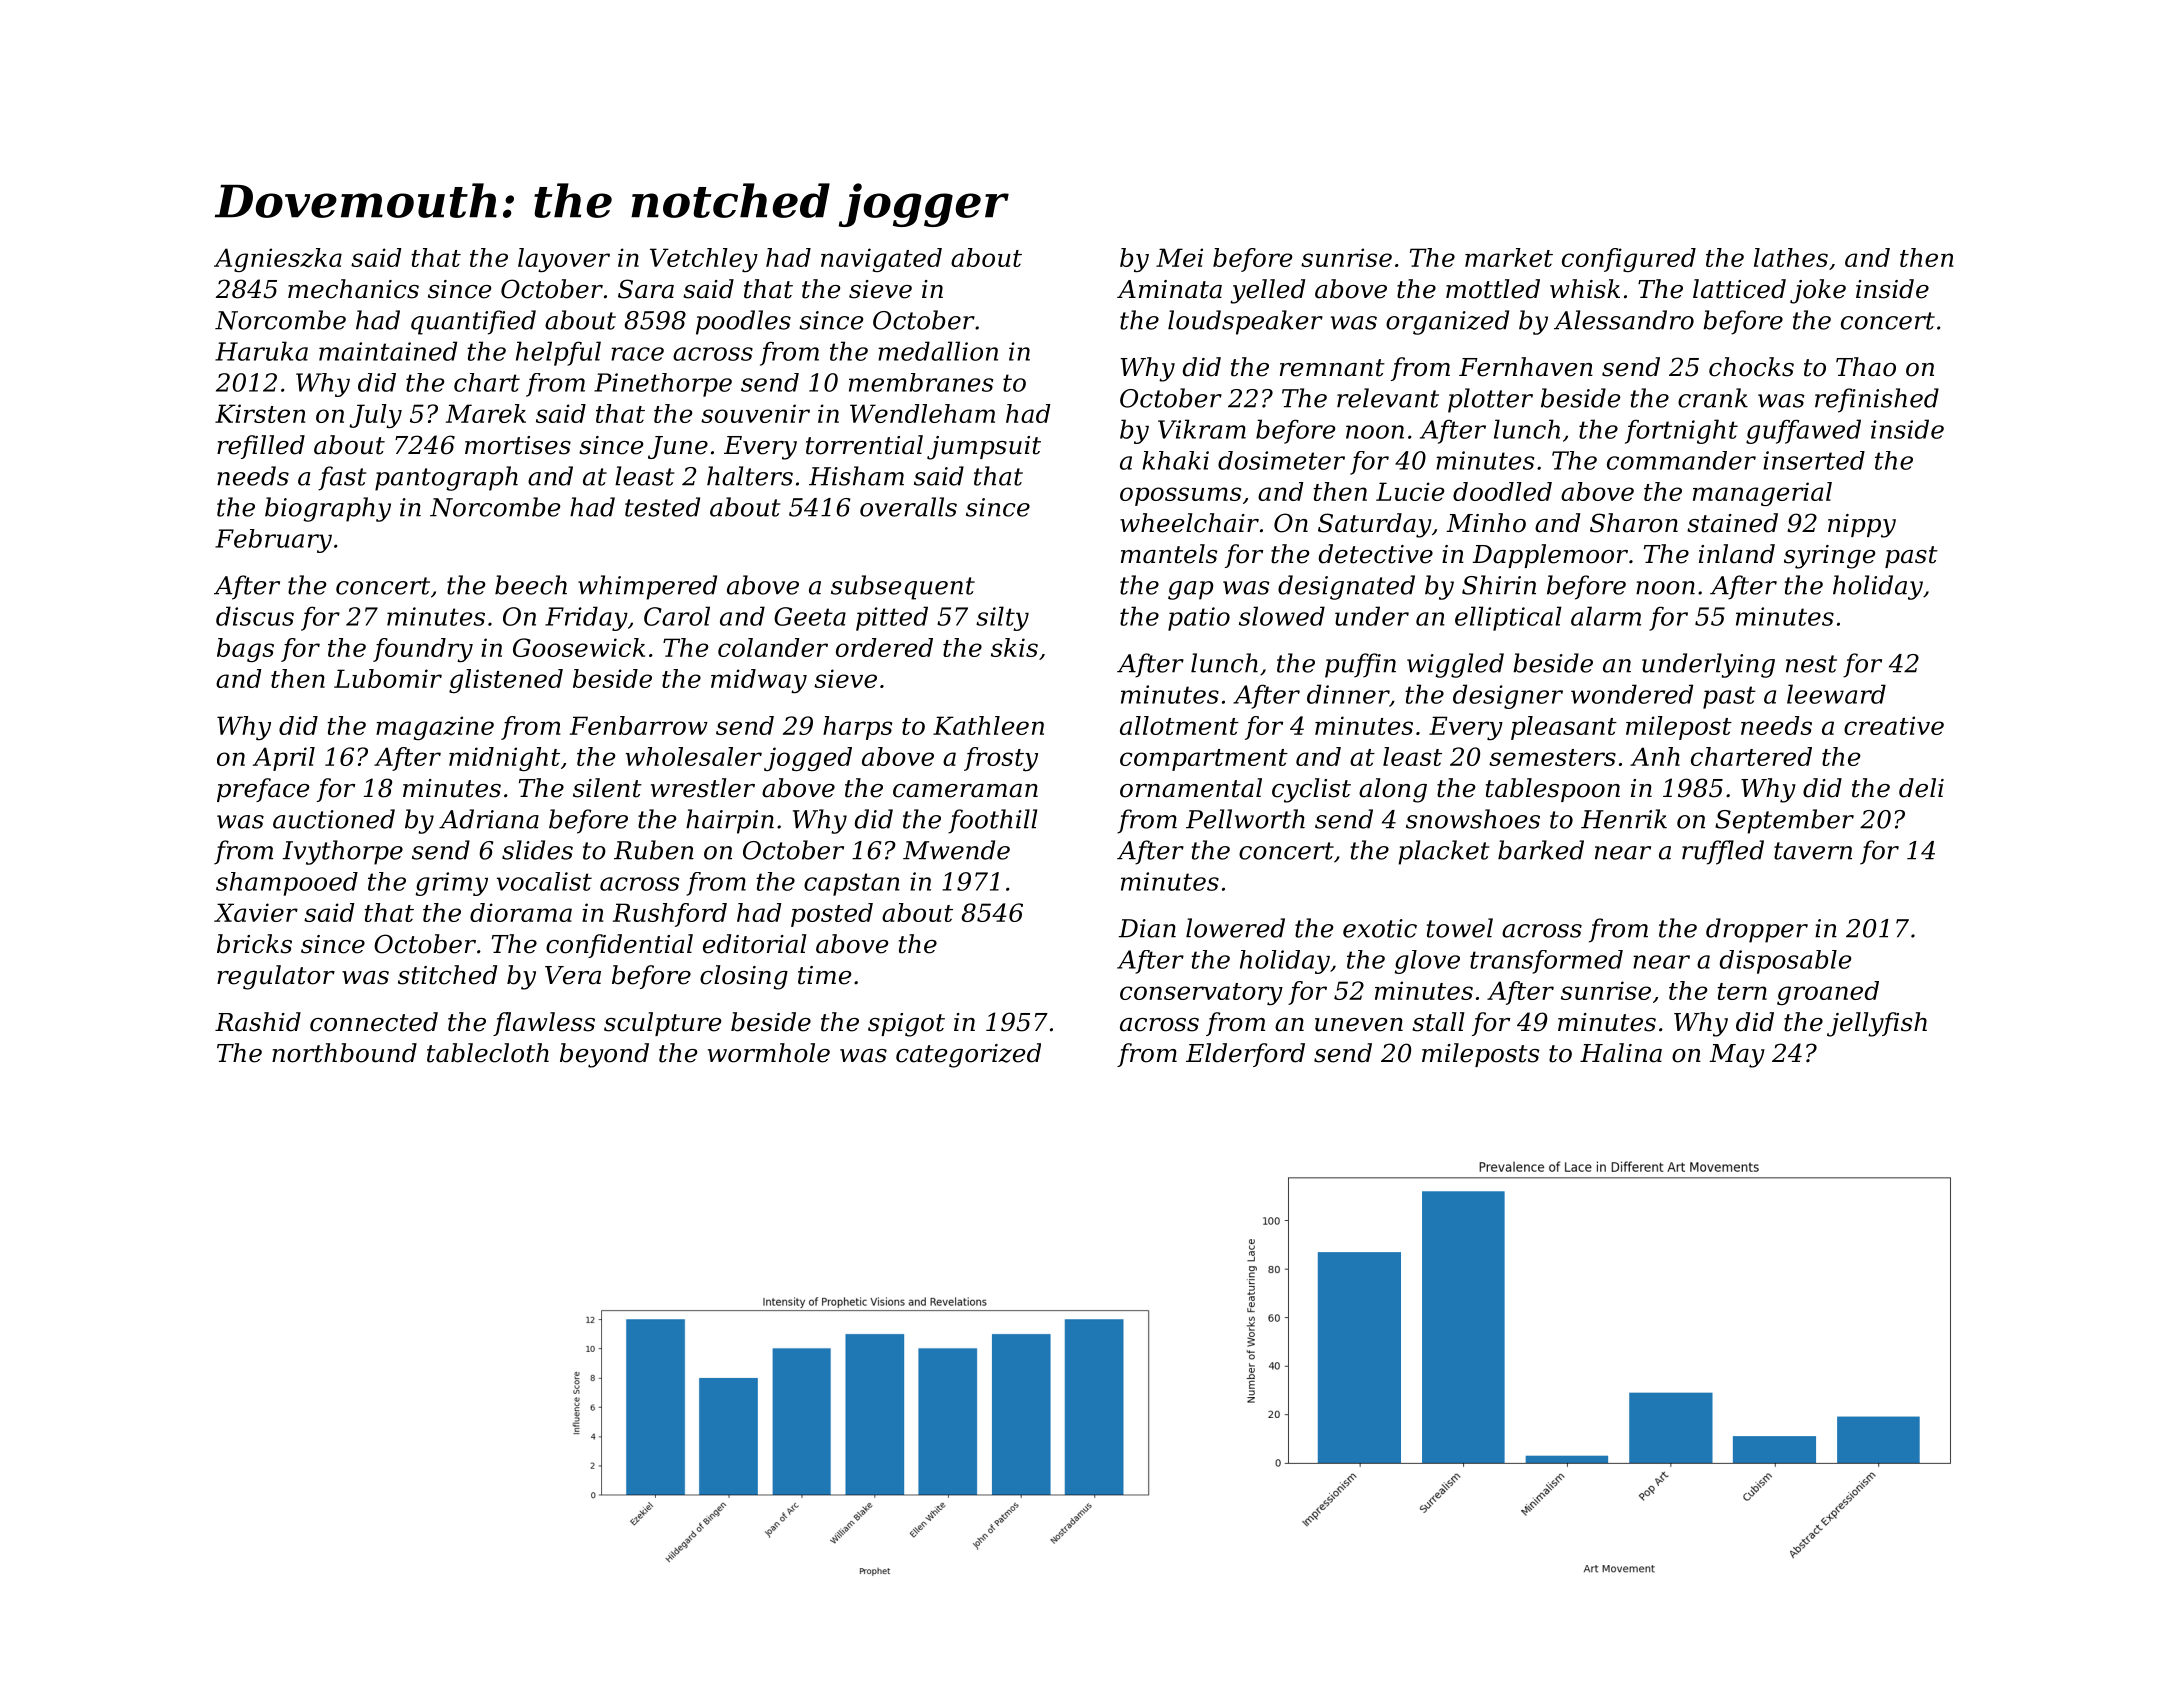  I want to click on Haruka, so click(261, 351).
